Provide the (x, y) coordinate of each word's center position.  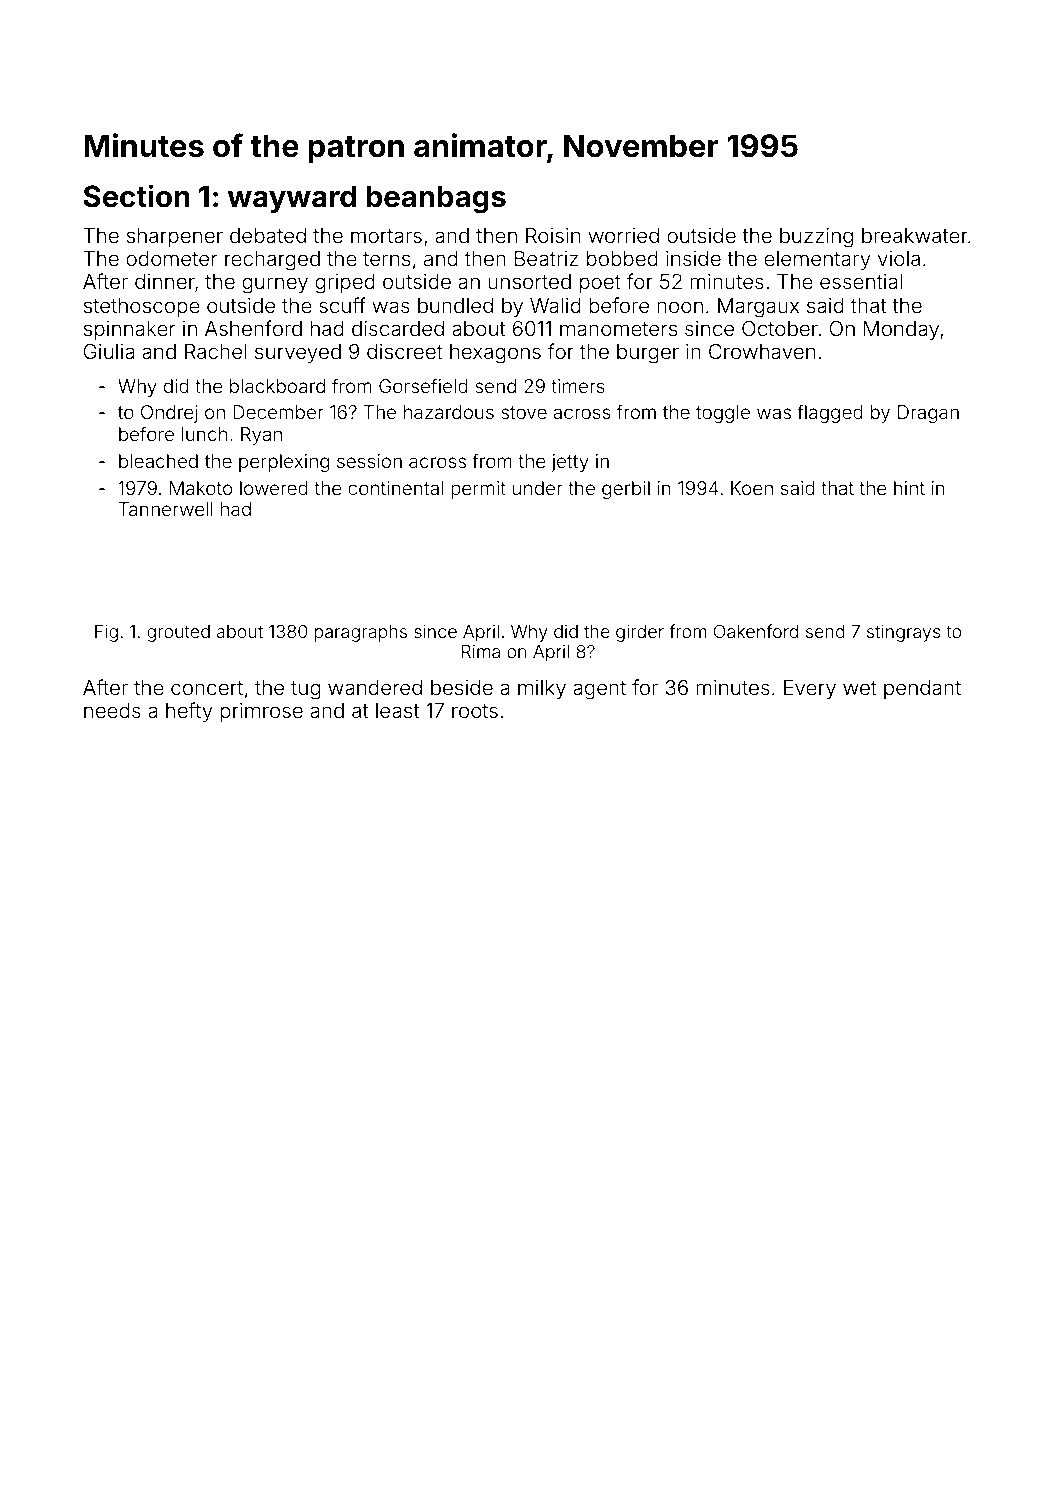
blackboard (277, 386)
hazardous (449, 412)
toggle (723, 414)
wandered (375, 687)
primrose (261, 712)
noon (680, 307)
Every (810, 690)
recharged (272, 261)
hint (909, 488)
